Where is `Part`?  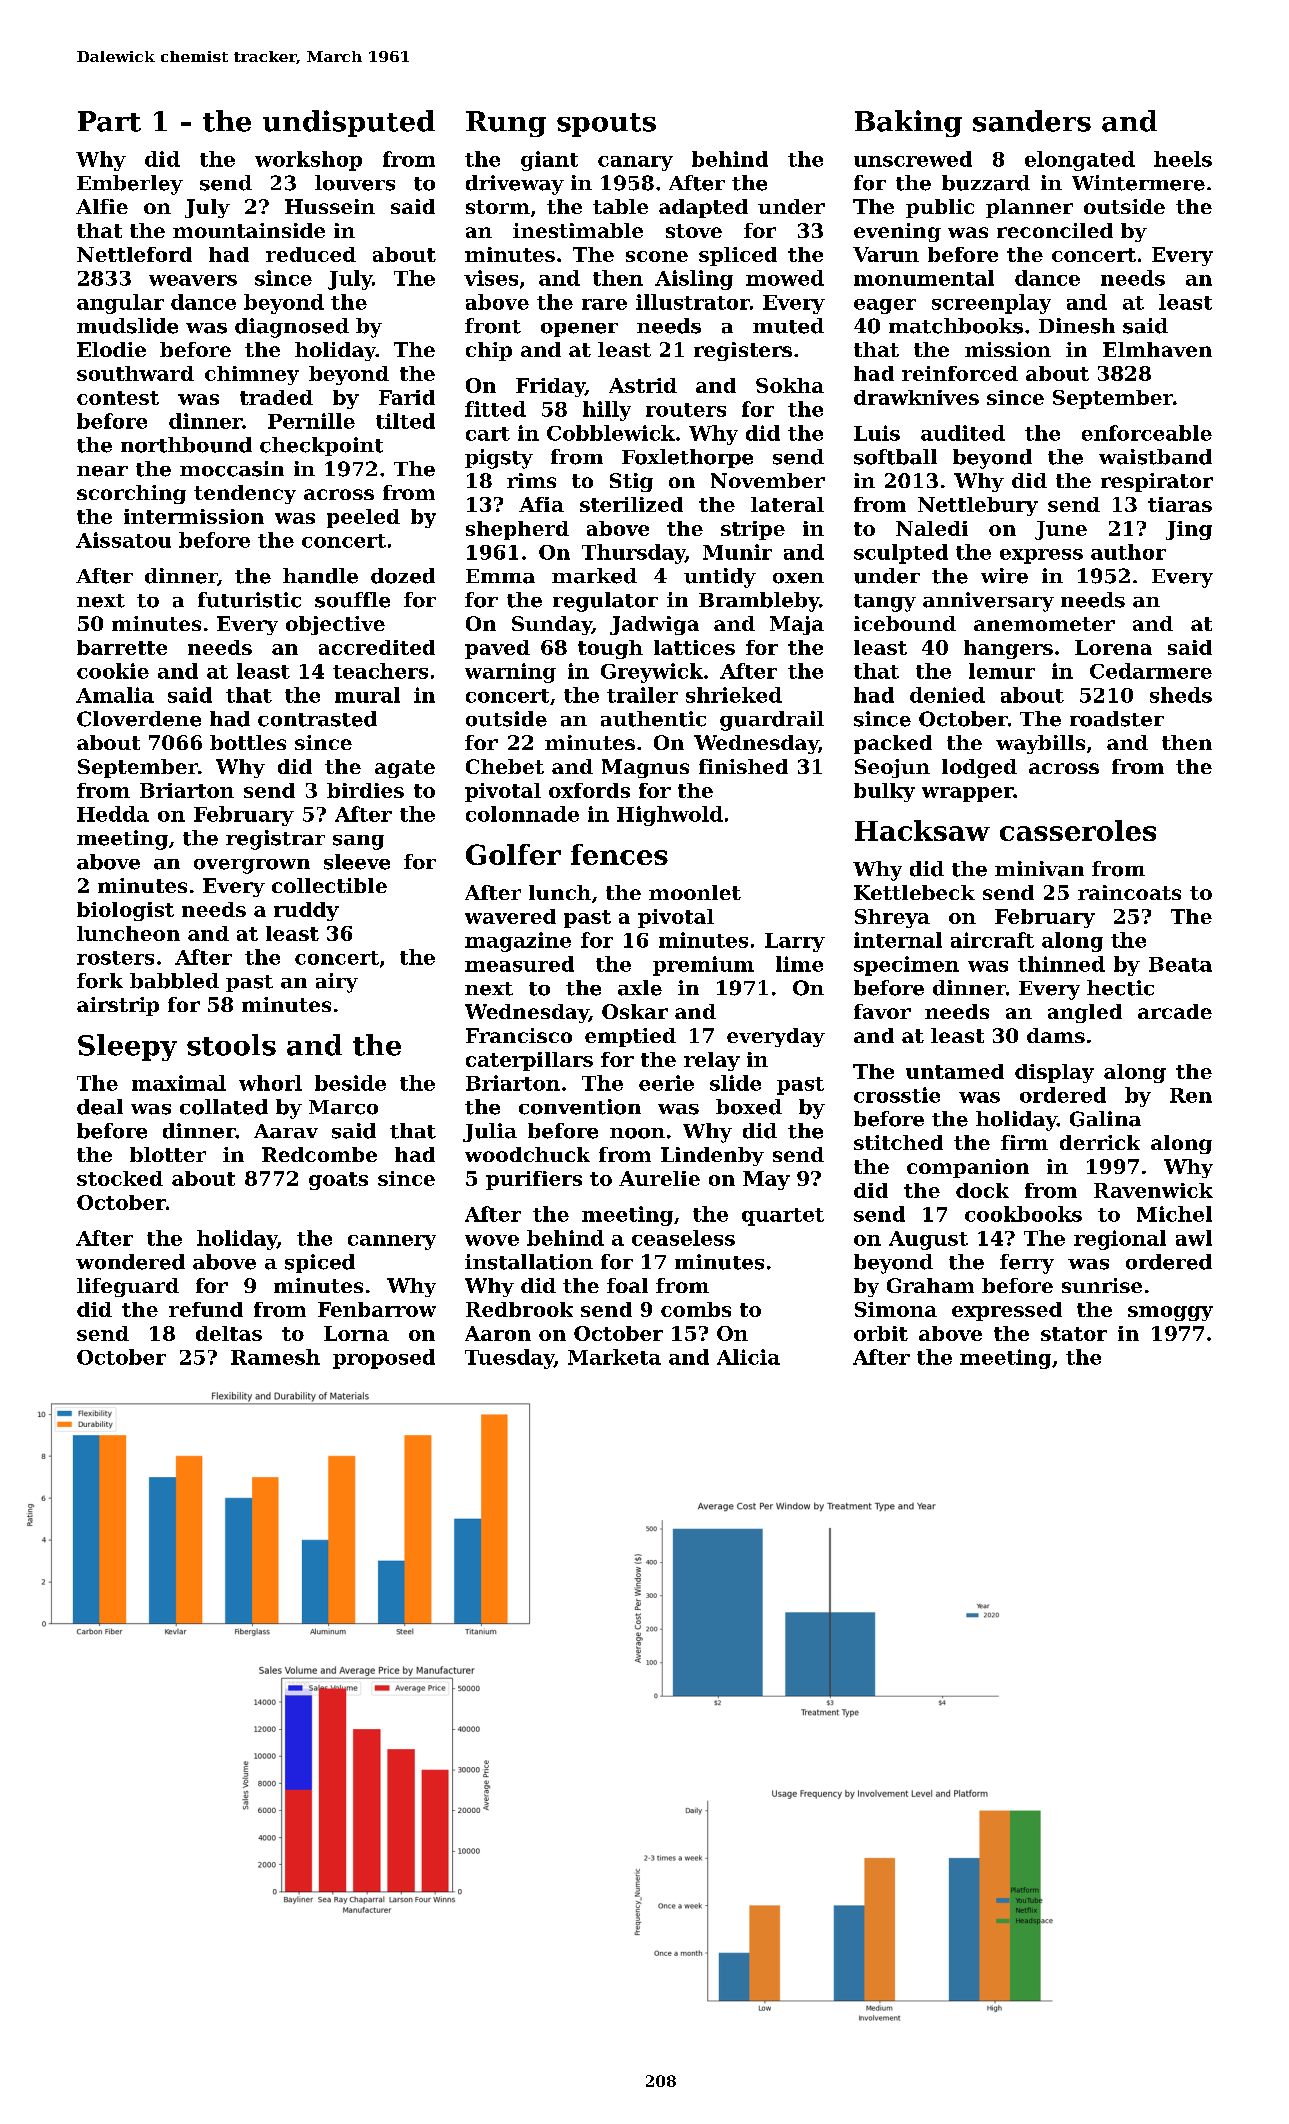 Part is located at coordinates (109, 121).
